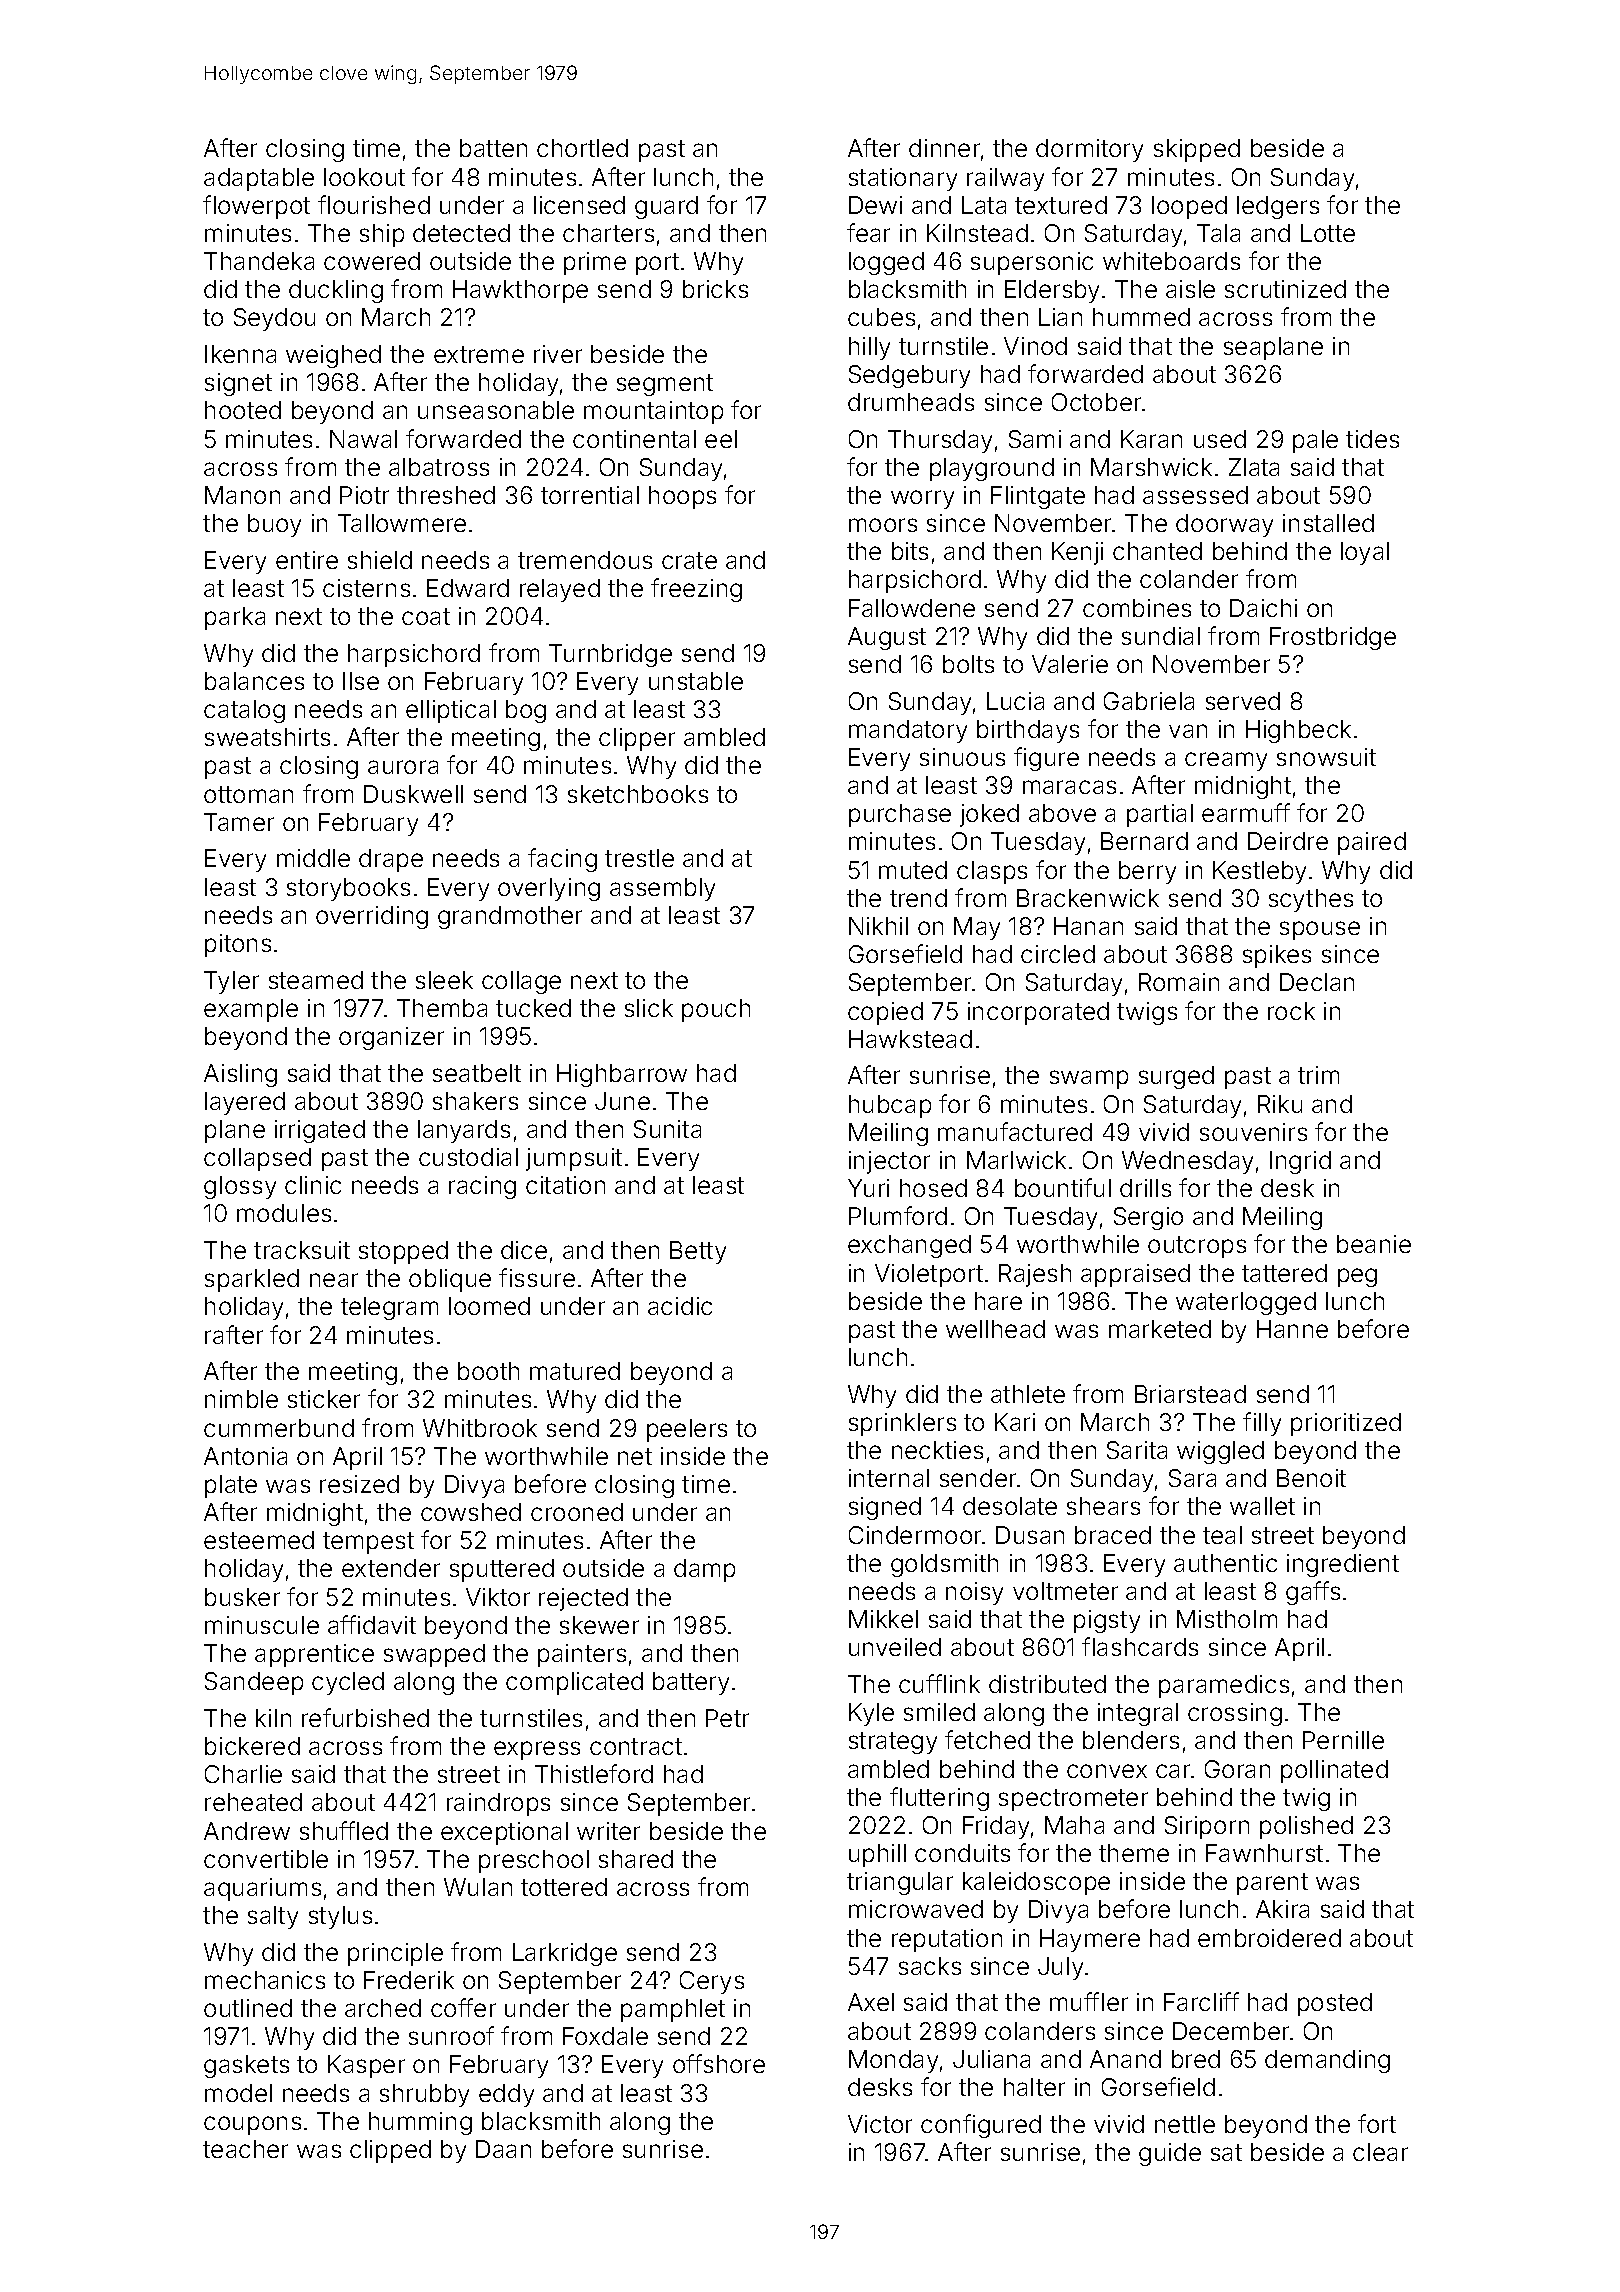 Image resolution: width=1620 pixels, height=2292 pixels. I want to click on Fallowdene, so click(912, 608).
